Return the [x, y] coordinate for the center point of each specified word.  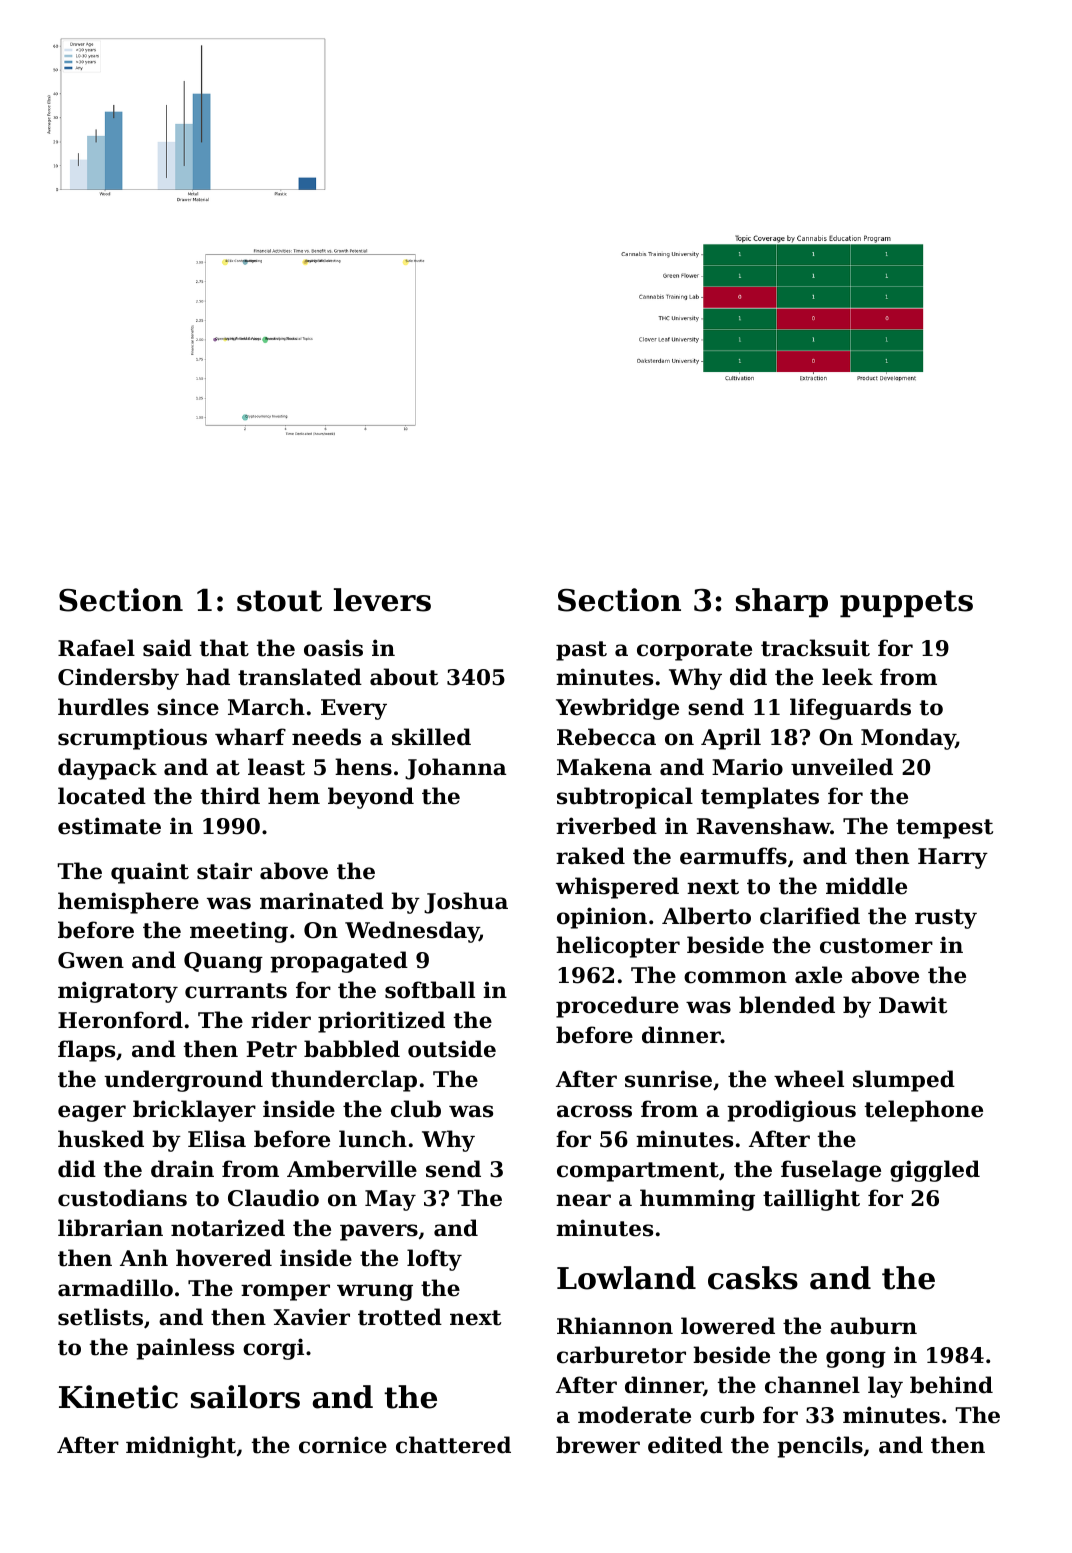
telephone [924, 1111]
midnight [181, 1447]
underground [183, 1081]
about [404, 677]
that [224, 648]
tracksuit [815, 648]
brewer [598, 1445]
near [583, 1200]
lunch [373, 1139]
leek [847, 677]
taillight [811, 1200]
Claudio [273, 1198]
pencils [820, 1447]
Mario [747, 767]
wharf [250, 737]
